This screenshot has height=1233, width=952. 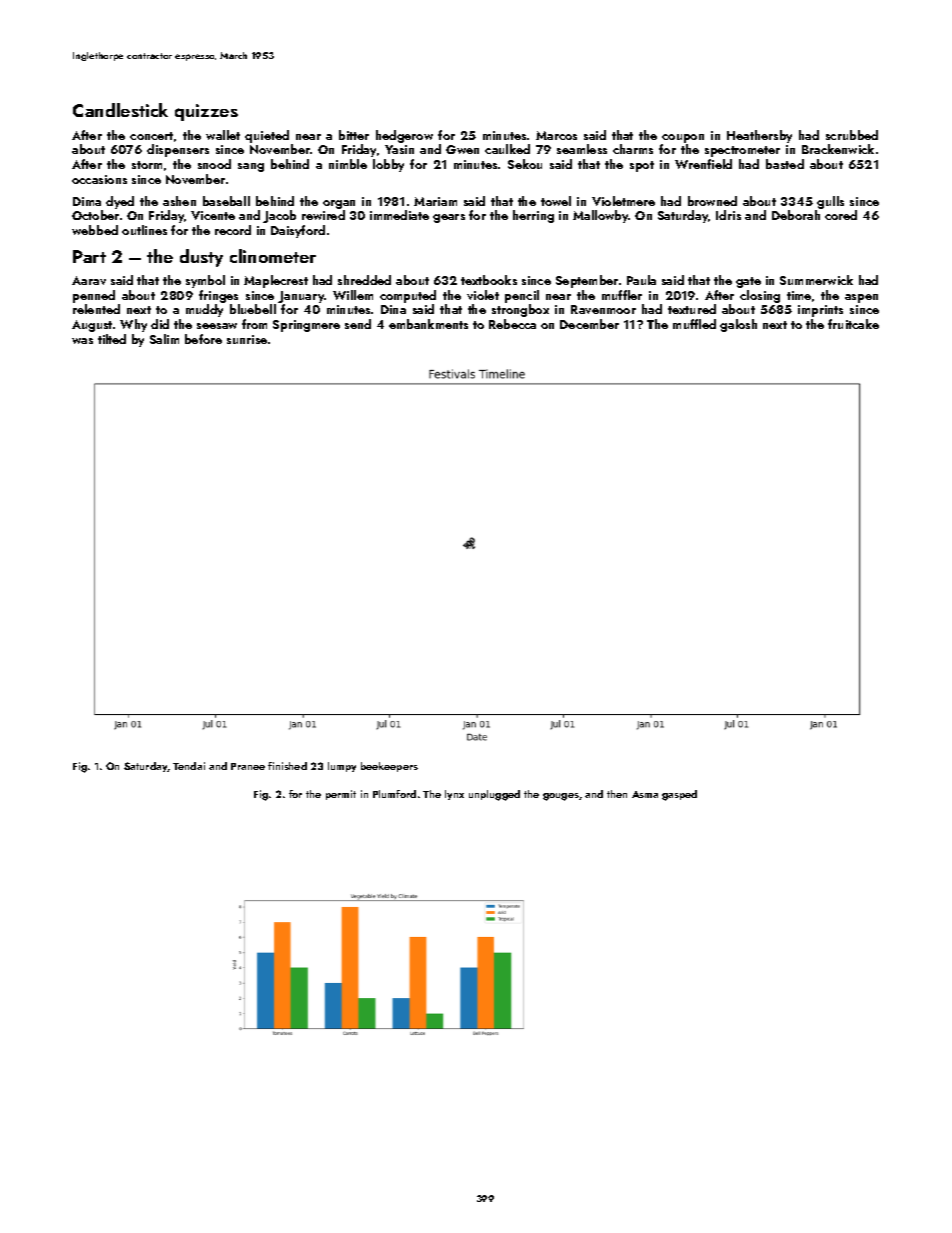 I want to click on galosh, so click(x=738, y=325).
